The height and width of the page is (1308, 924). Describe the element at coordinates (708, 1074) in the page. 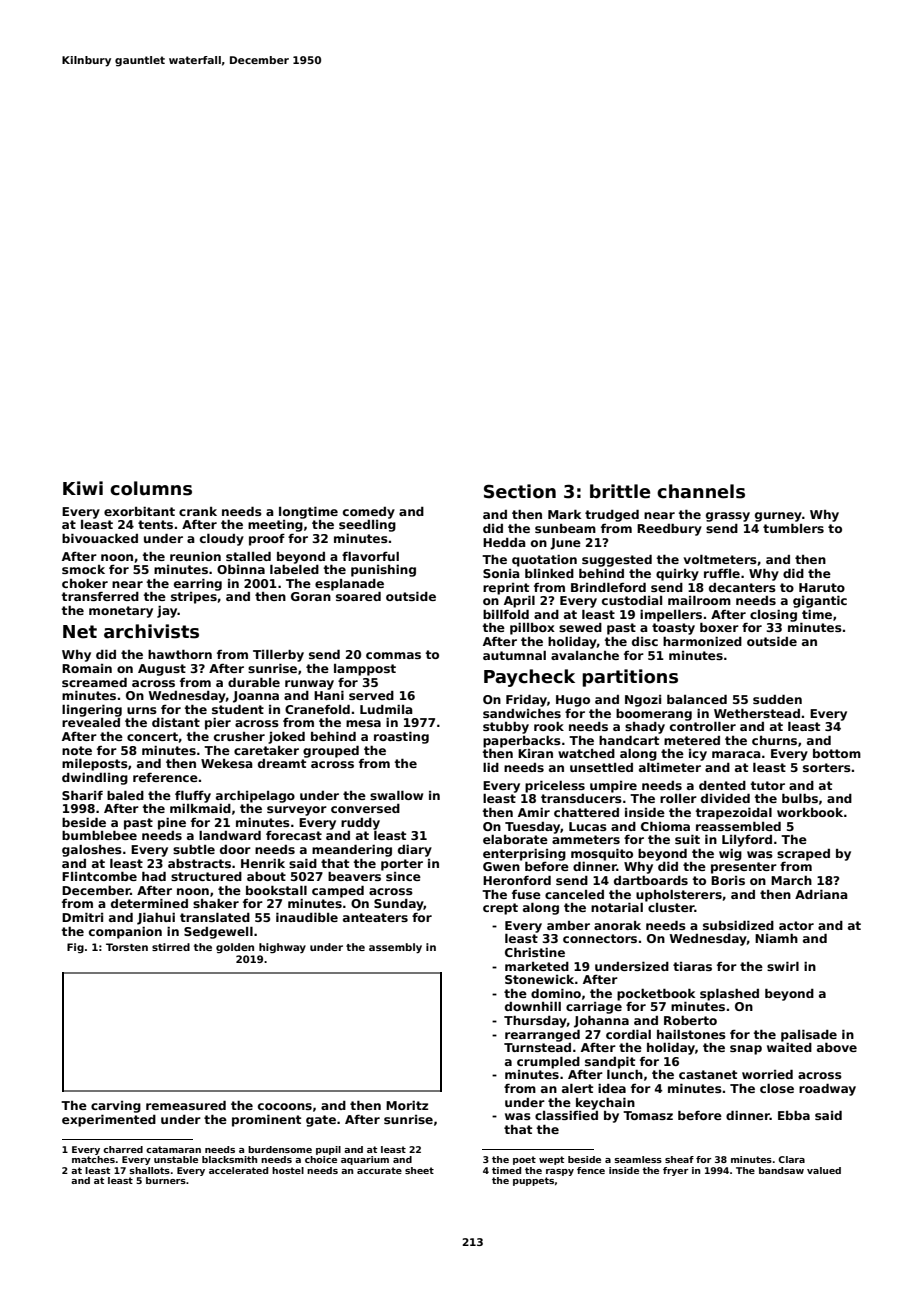

I see `castanet` at that location.
